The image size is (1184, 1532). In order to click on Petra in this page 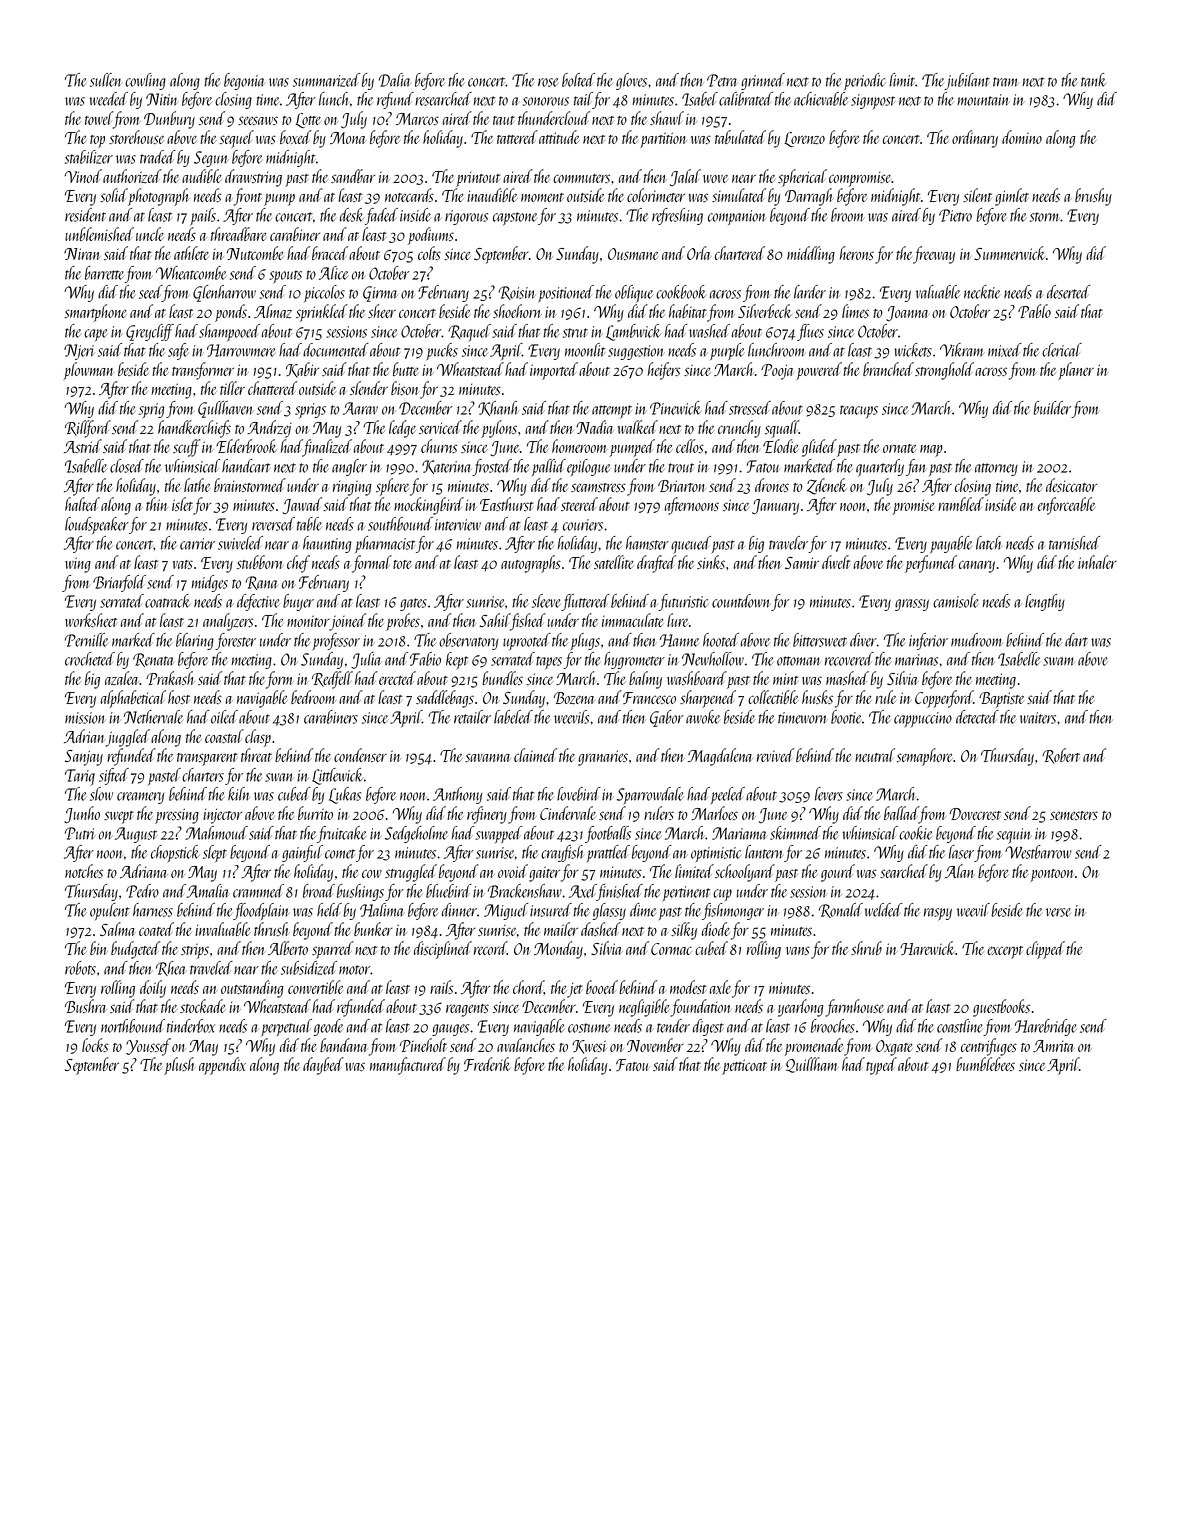, I will do `click(722, 80)`.
